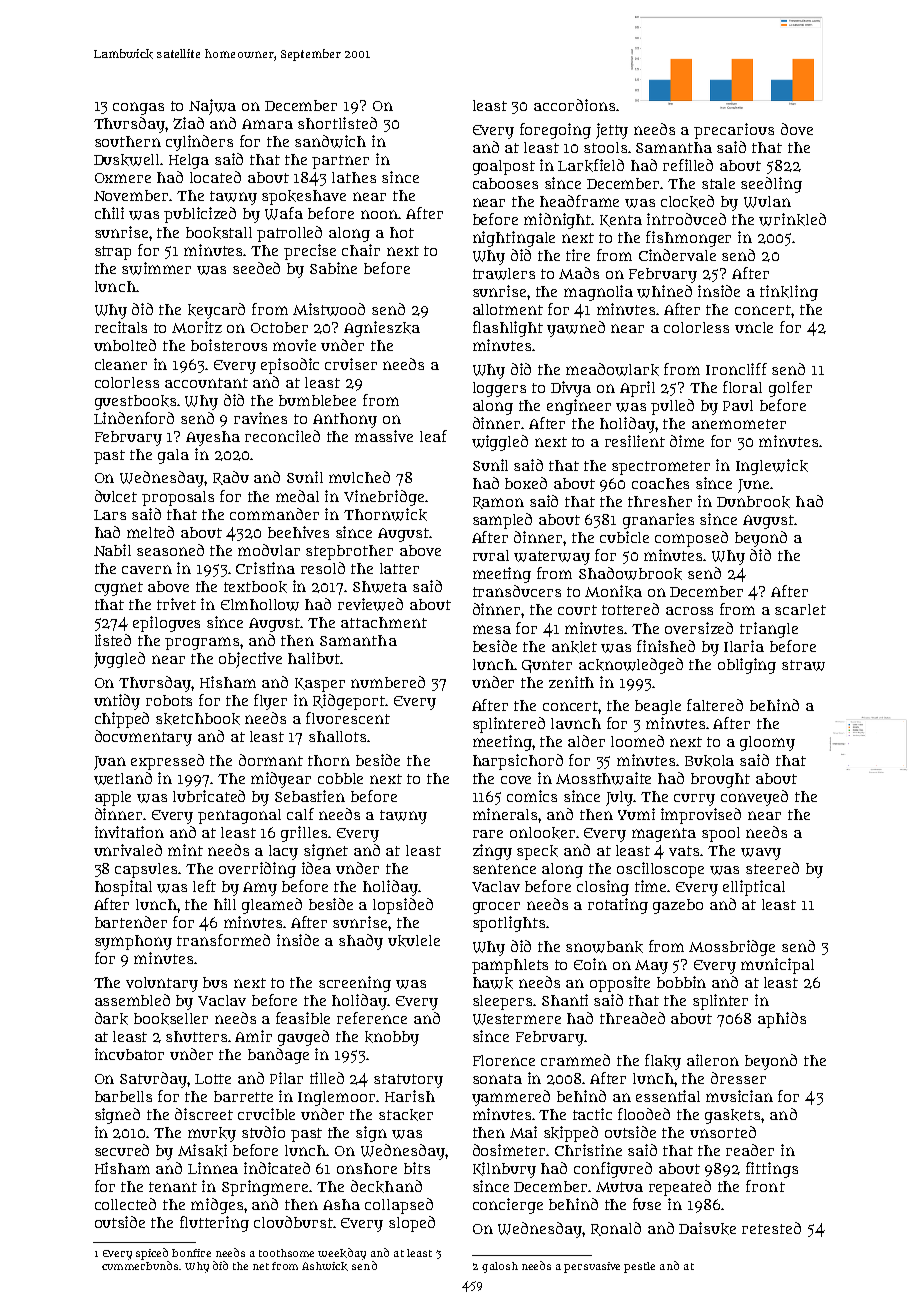  What do you see at coordinates (508, 309) in the document?
I see `allotment` at bounding box center [508, 309].
